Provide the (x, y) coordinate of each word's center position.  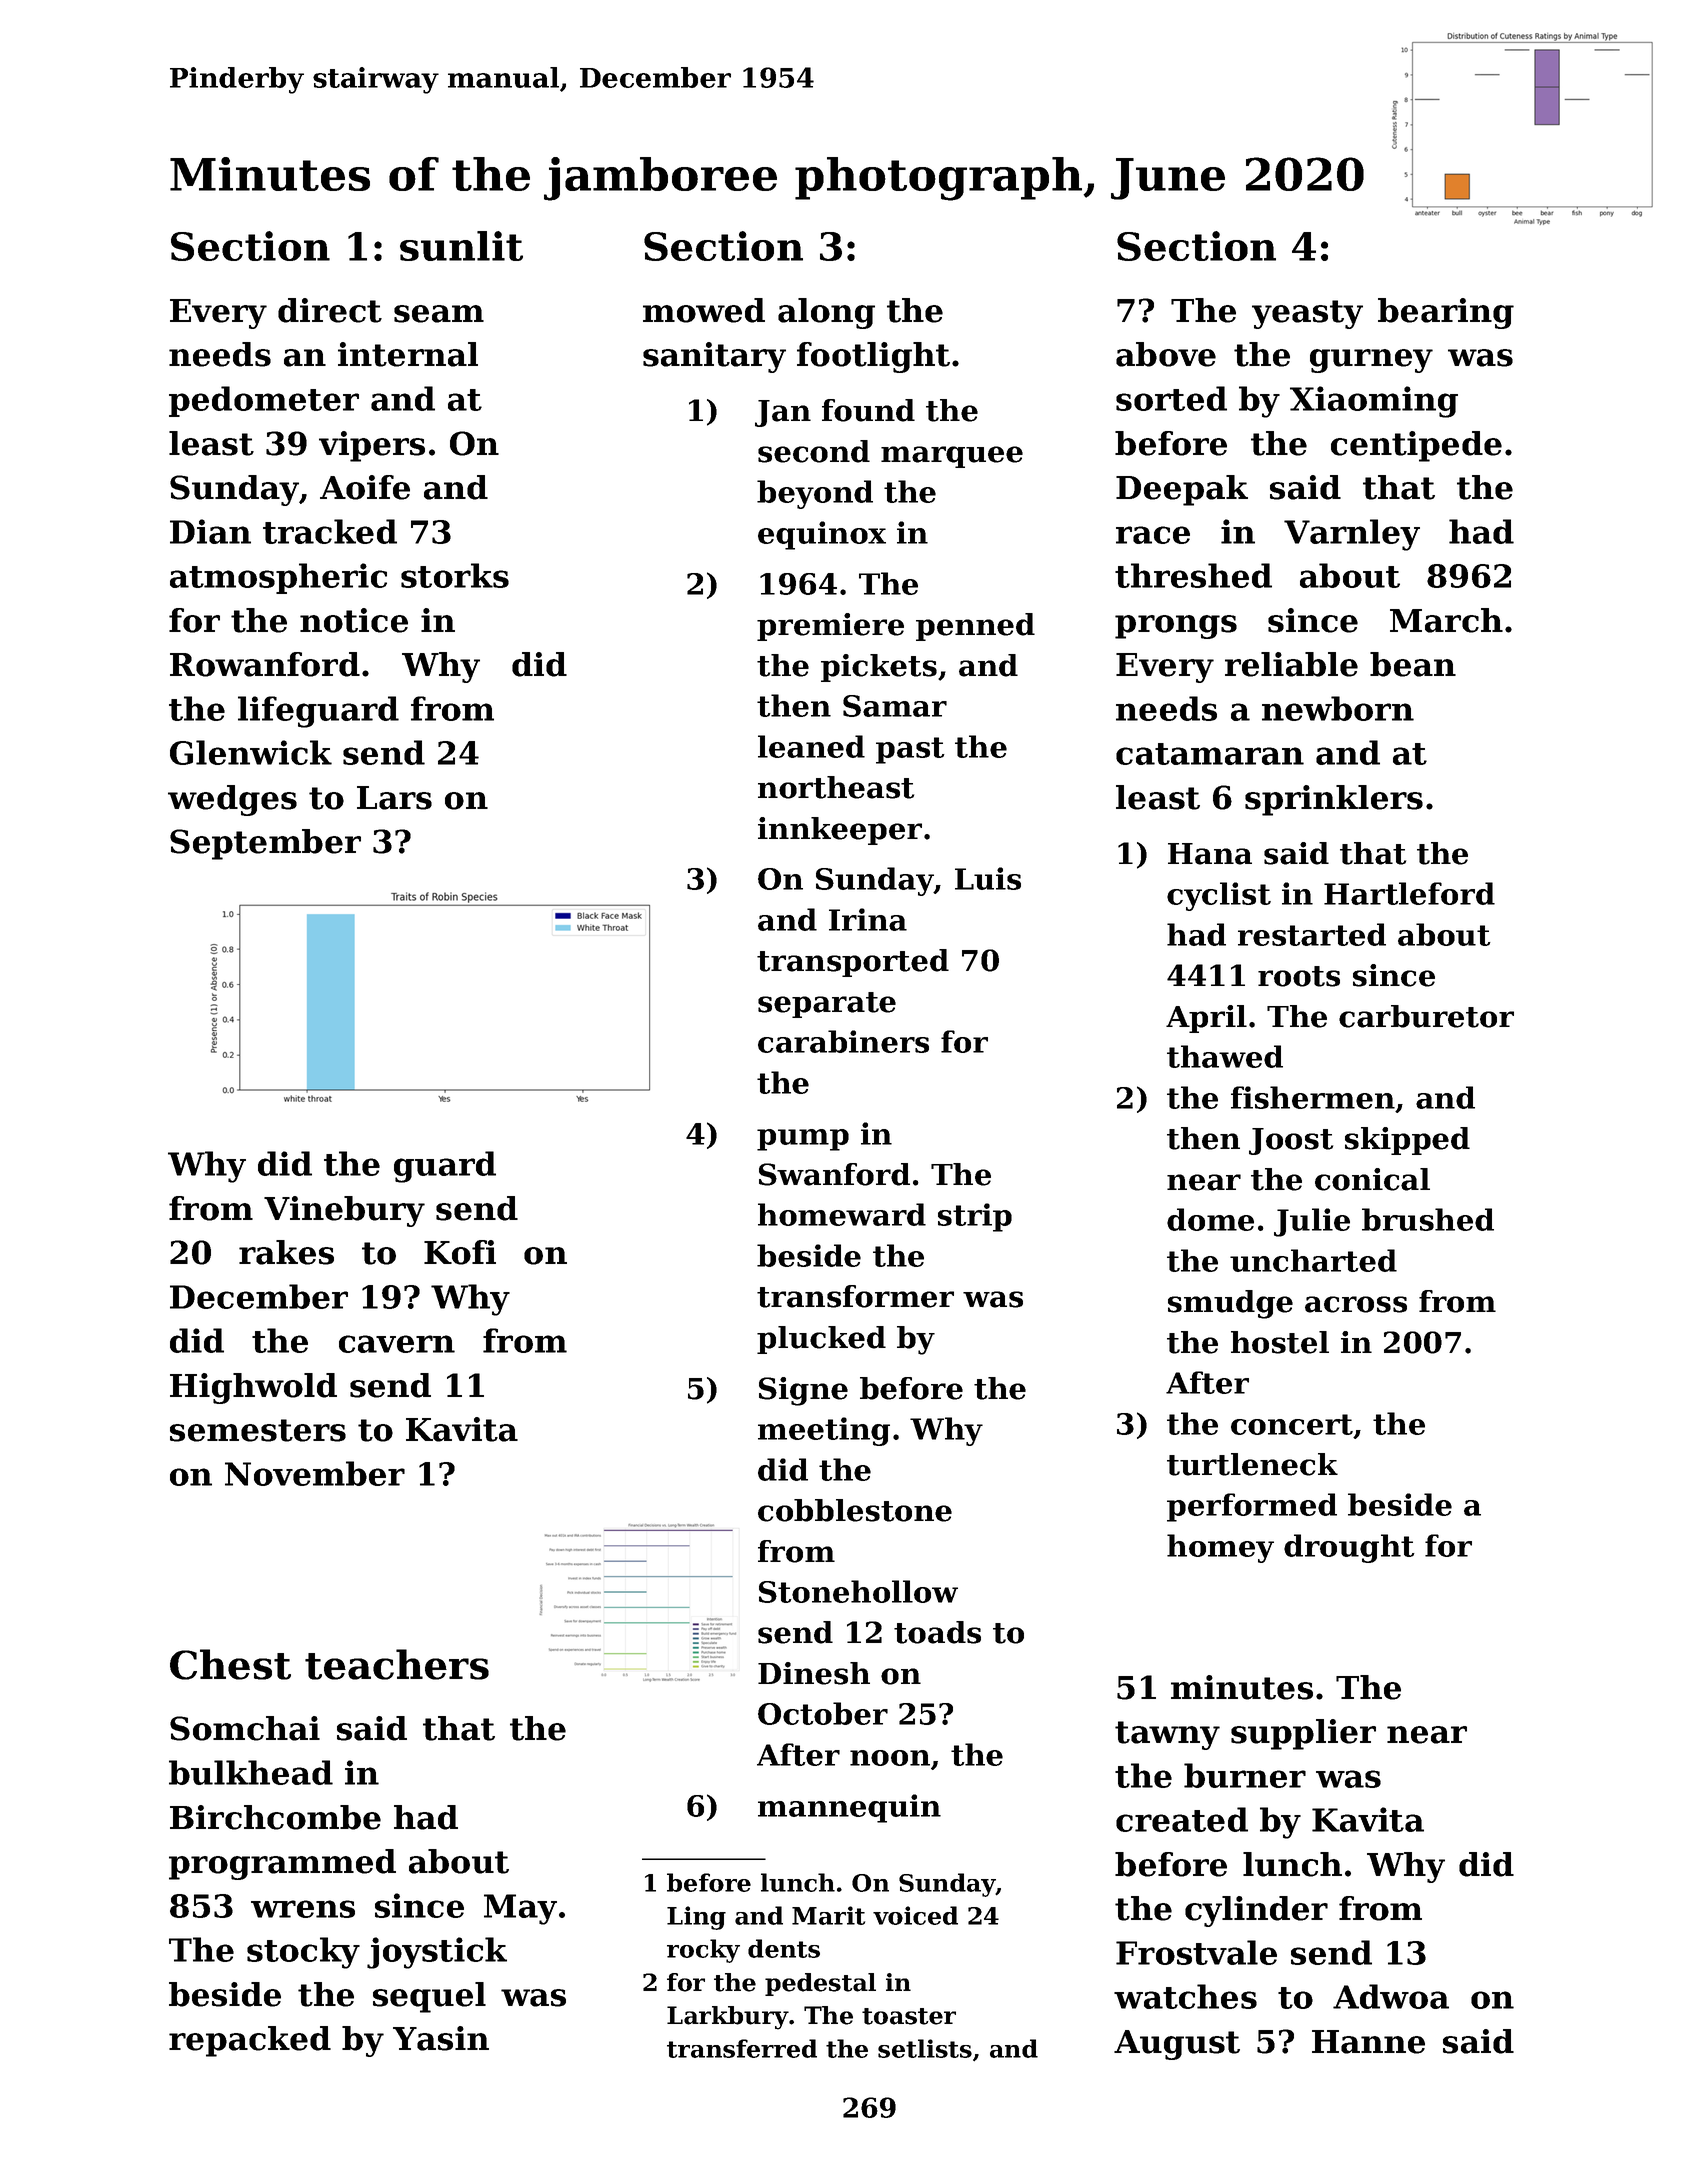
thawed (1225, 1056)
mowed (704, 310)
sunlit (461, 246)
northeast (836, 787)
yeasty (1307, 314)
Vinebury (344, 1211)
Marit (828, 1915)
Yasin (441, 2038)
